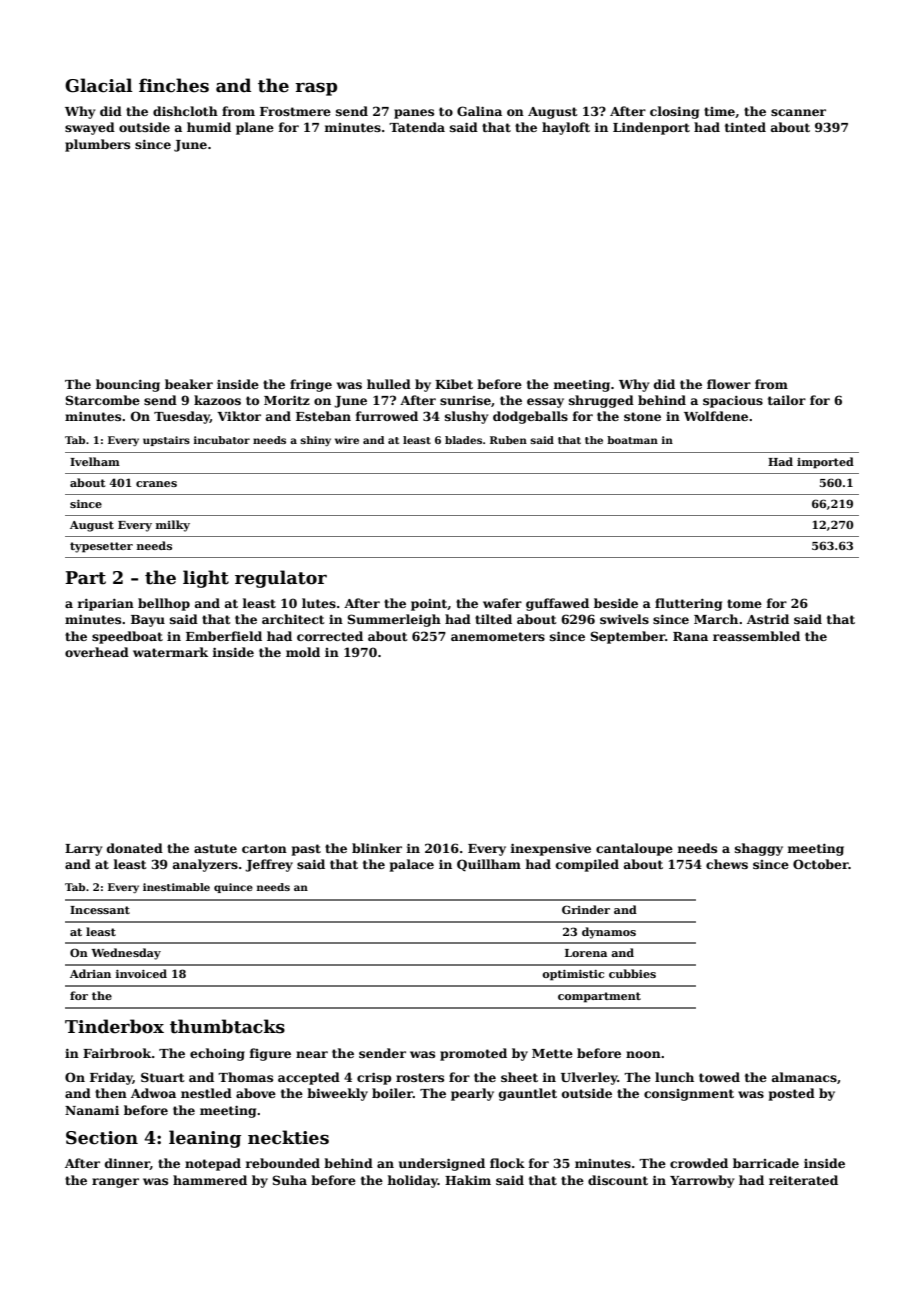  I want to click on Suha, so click(289, 1180).
